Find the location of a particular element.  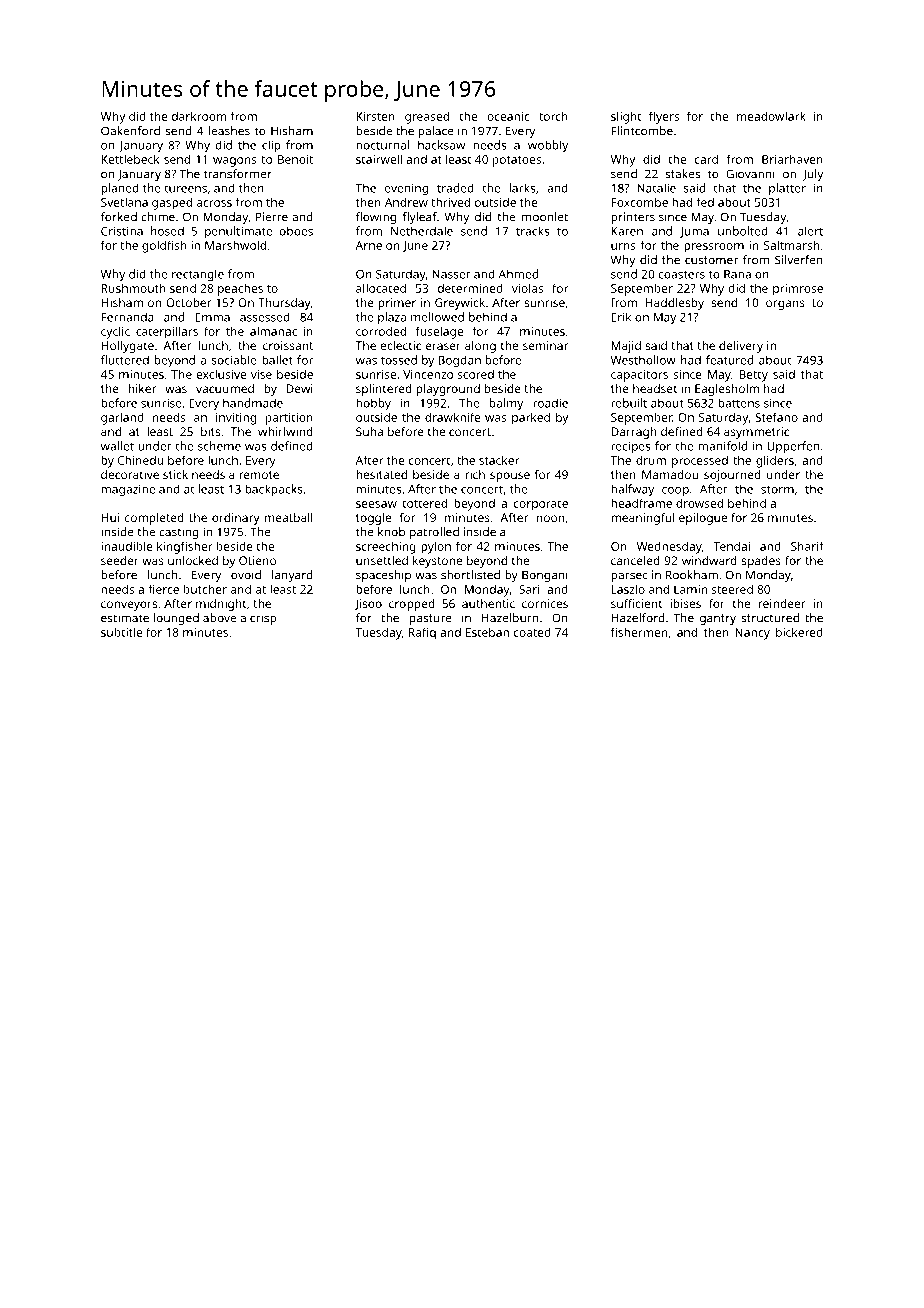

asymmetric is located at coordinates (756, 433).
